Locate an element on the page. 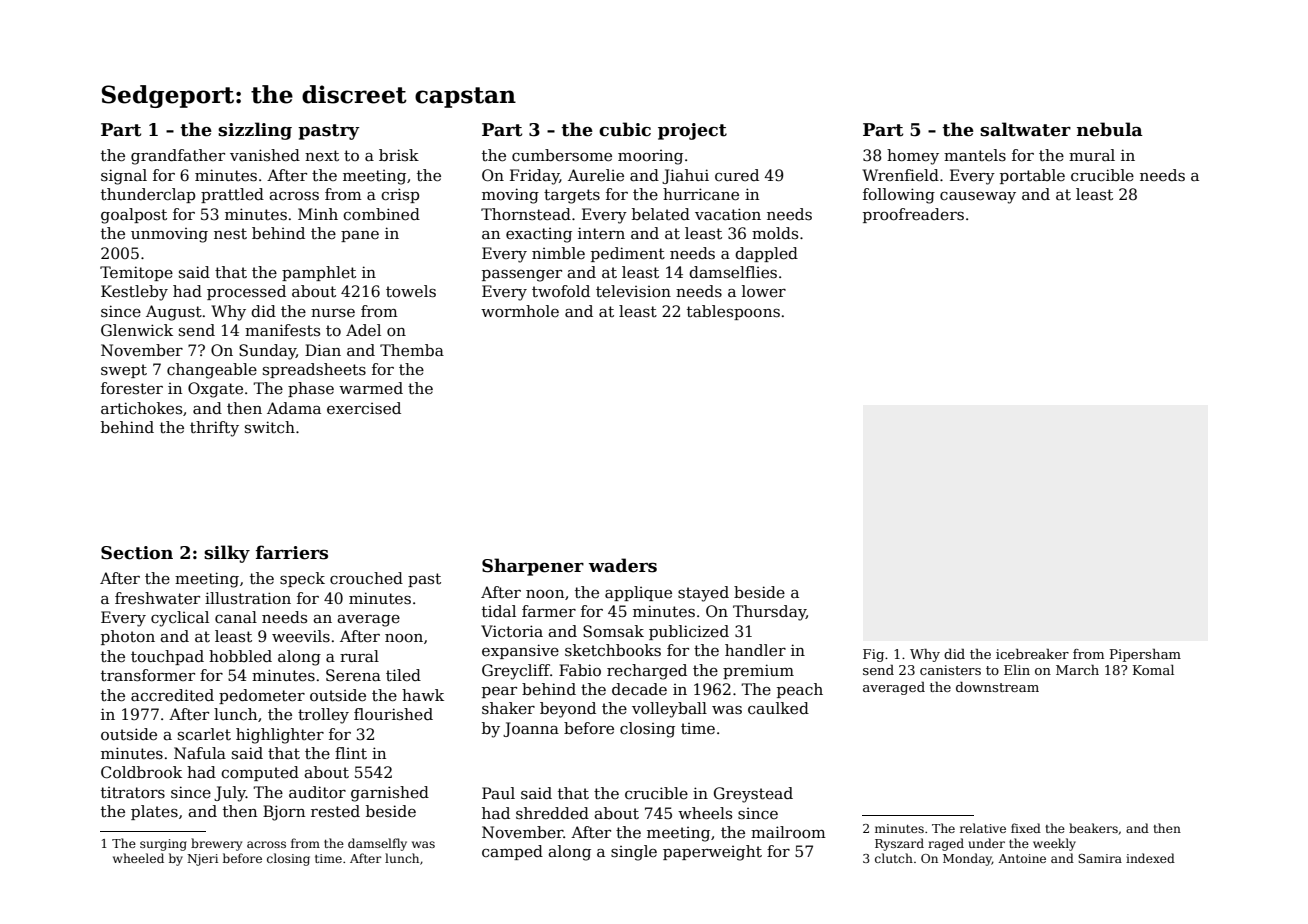 This document has width=1308, height=924. nebula is located at coordinates (1110, 129).
